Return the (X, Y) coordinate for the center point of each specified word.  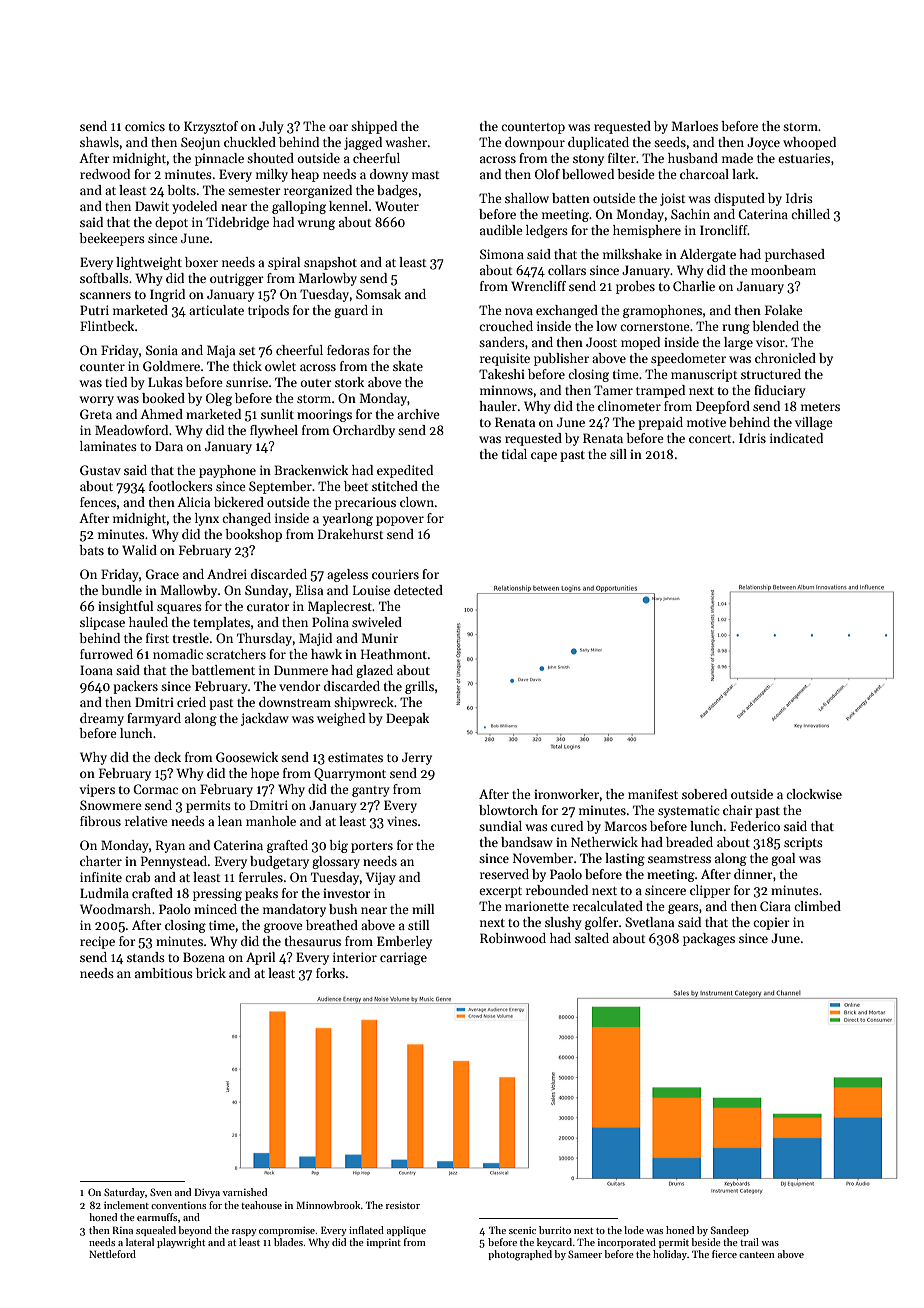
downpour (535, 143)
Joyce (763, 143)
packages (709, 939)
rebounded (557, 890)
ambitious (164, 973)
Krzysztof (211, 127)
